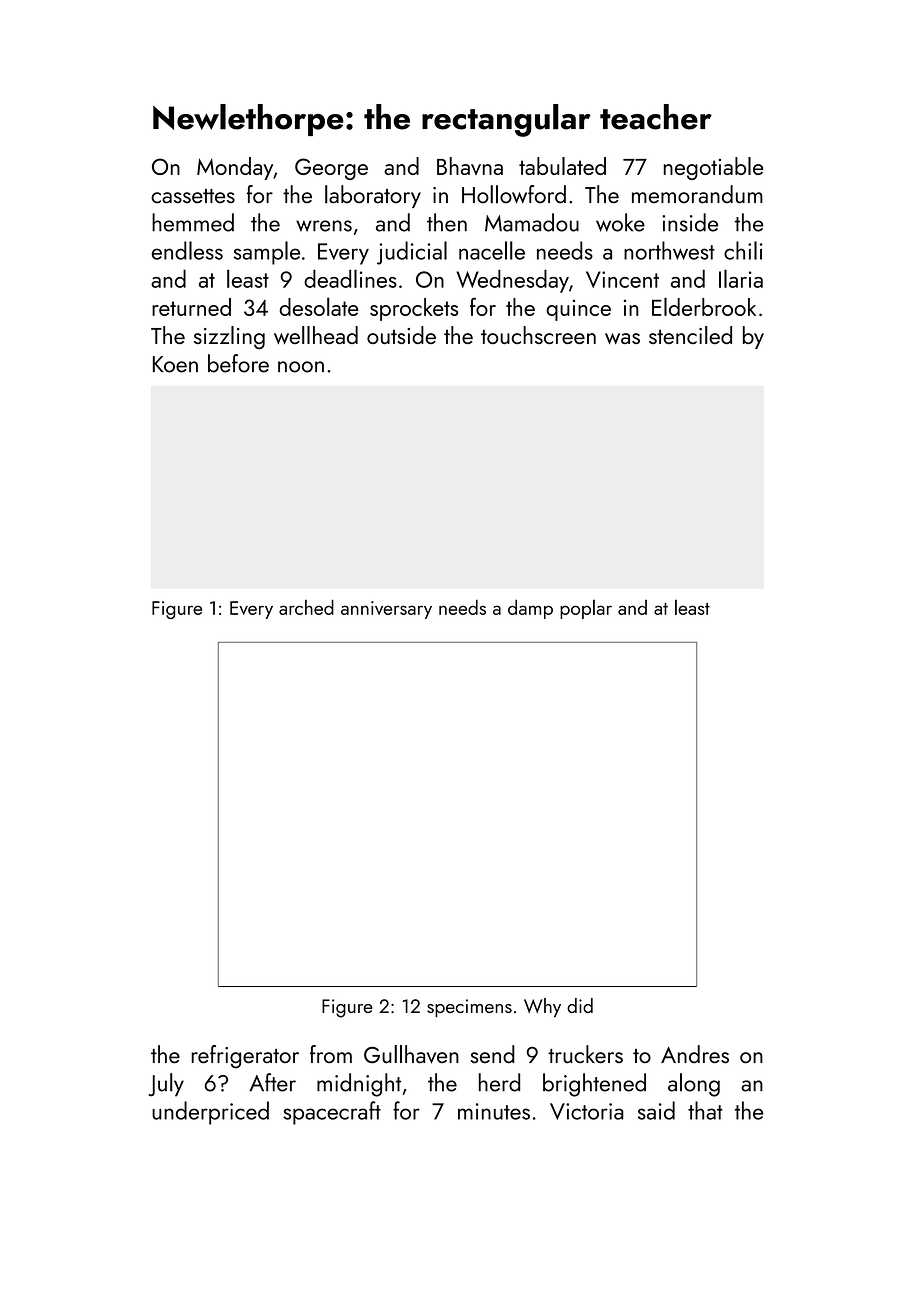  Describe the element at coordinates (332, 1113) in the screenshot. I see `spacecraft` at that location.
